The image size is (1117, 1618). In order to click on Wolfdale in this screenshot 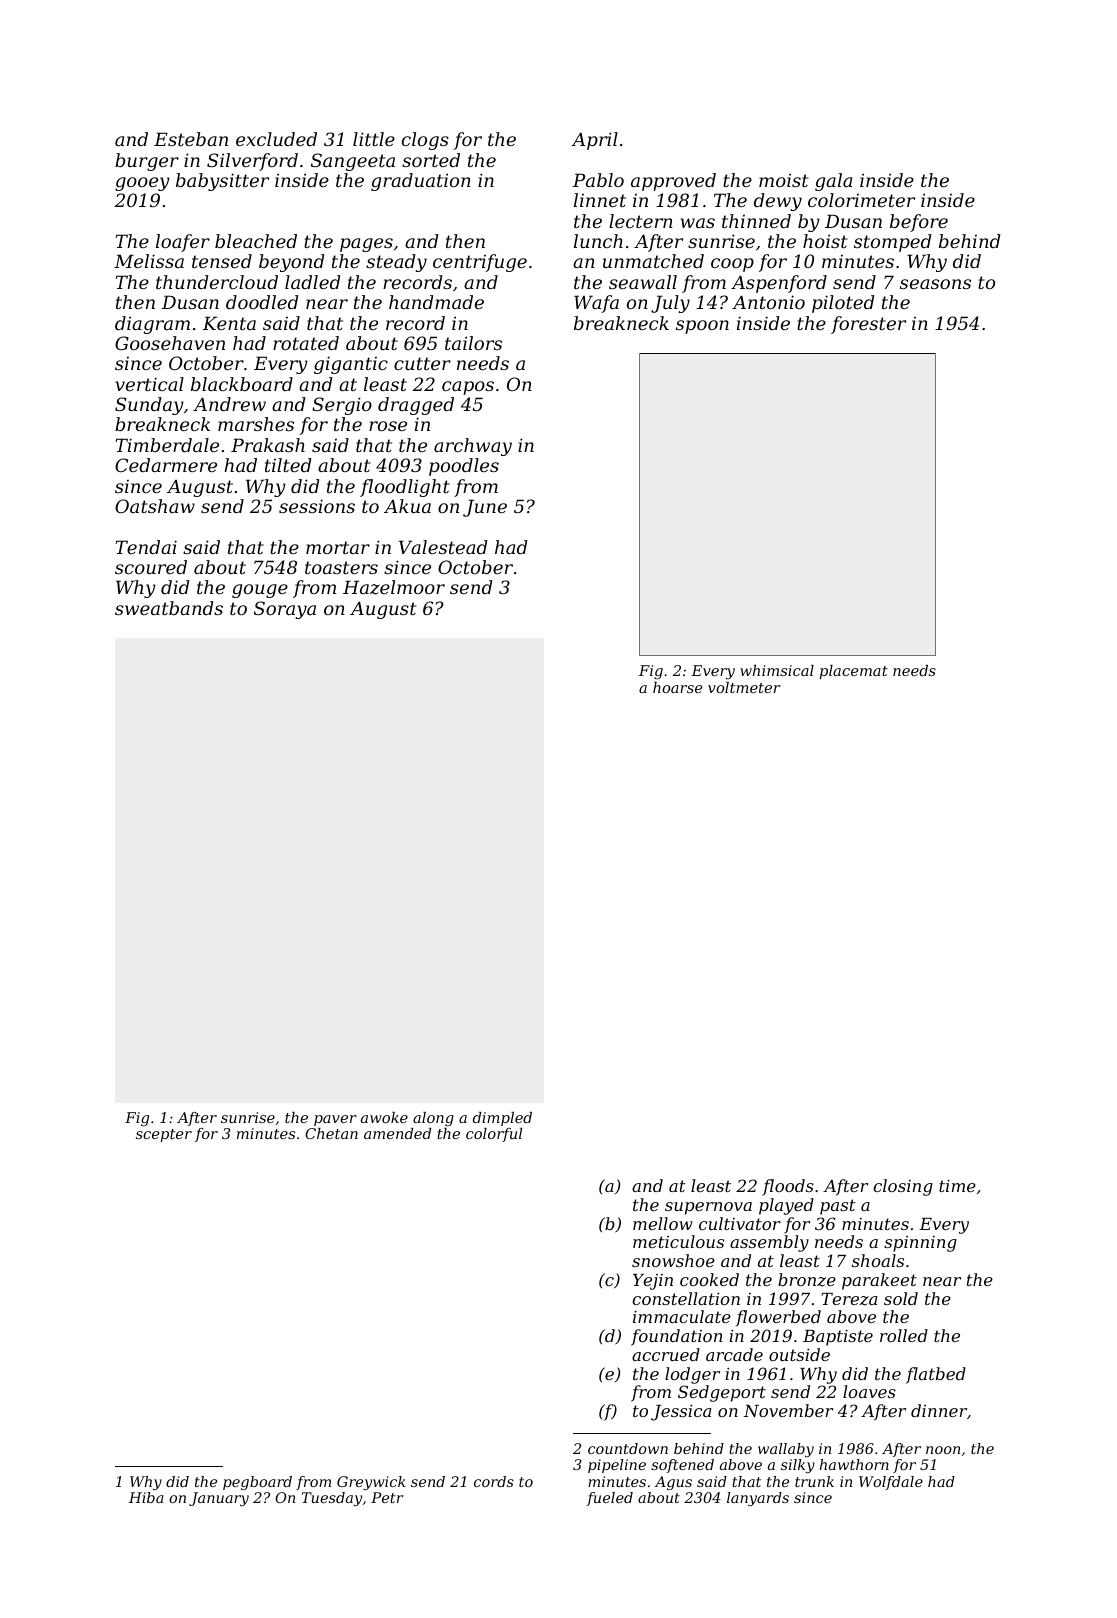, I will do `click(891, 1483)`.
